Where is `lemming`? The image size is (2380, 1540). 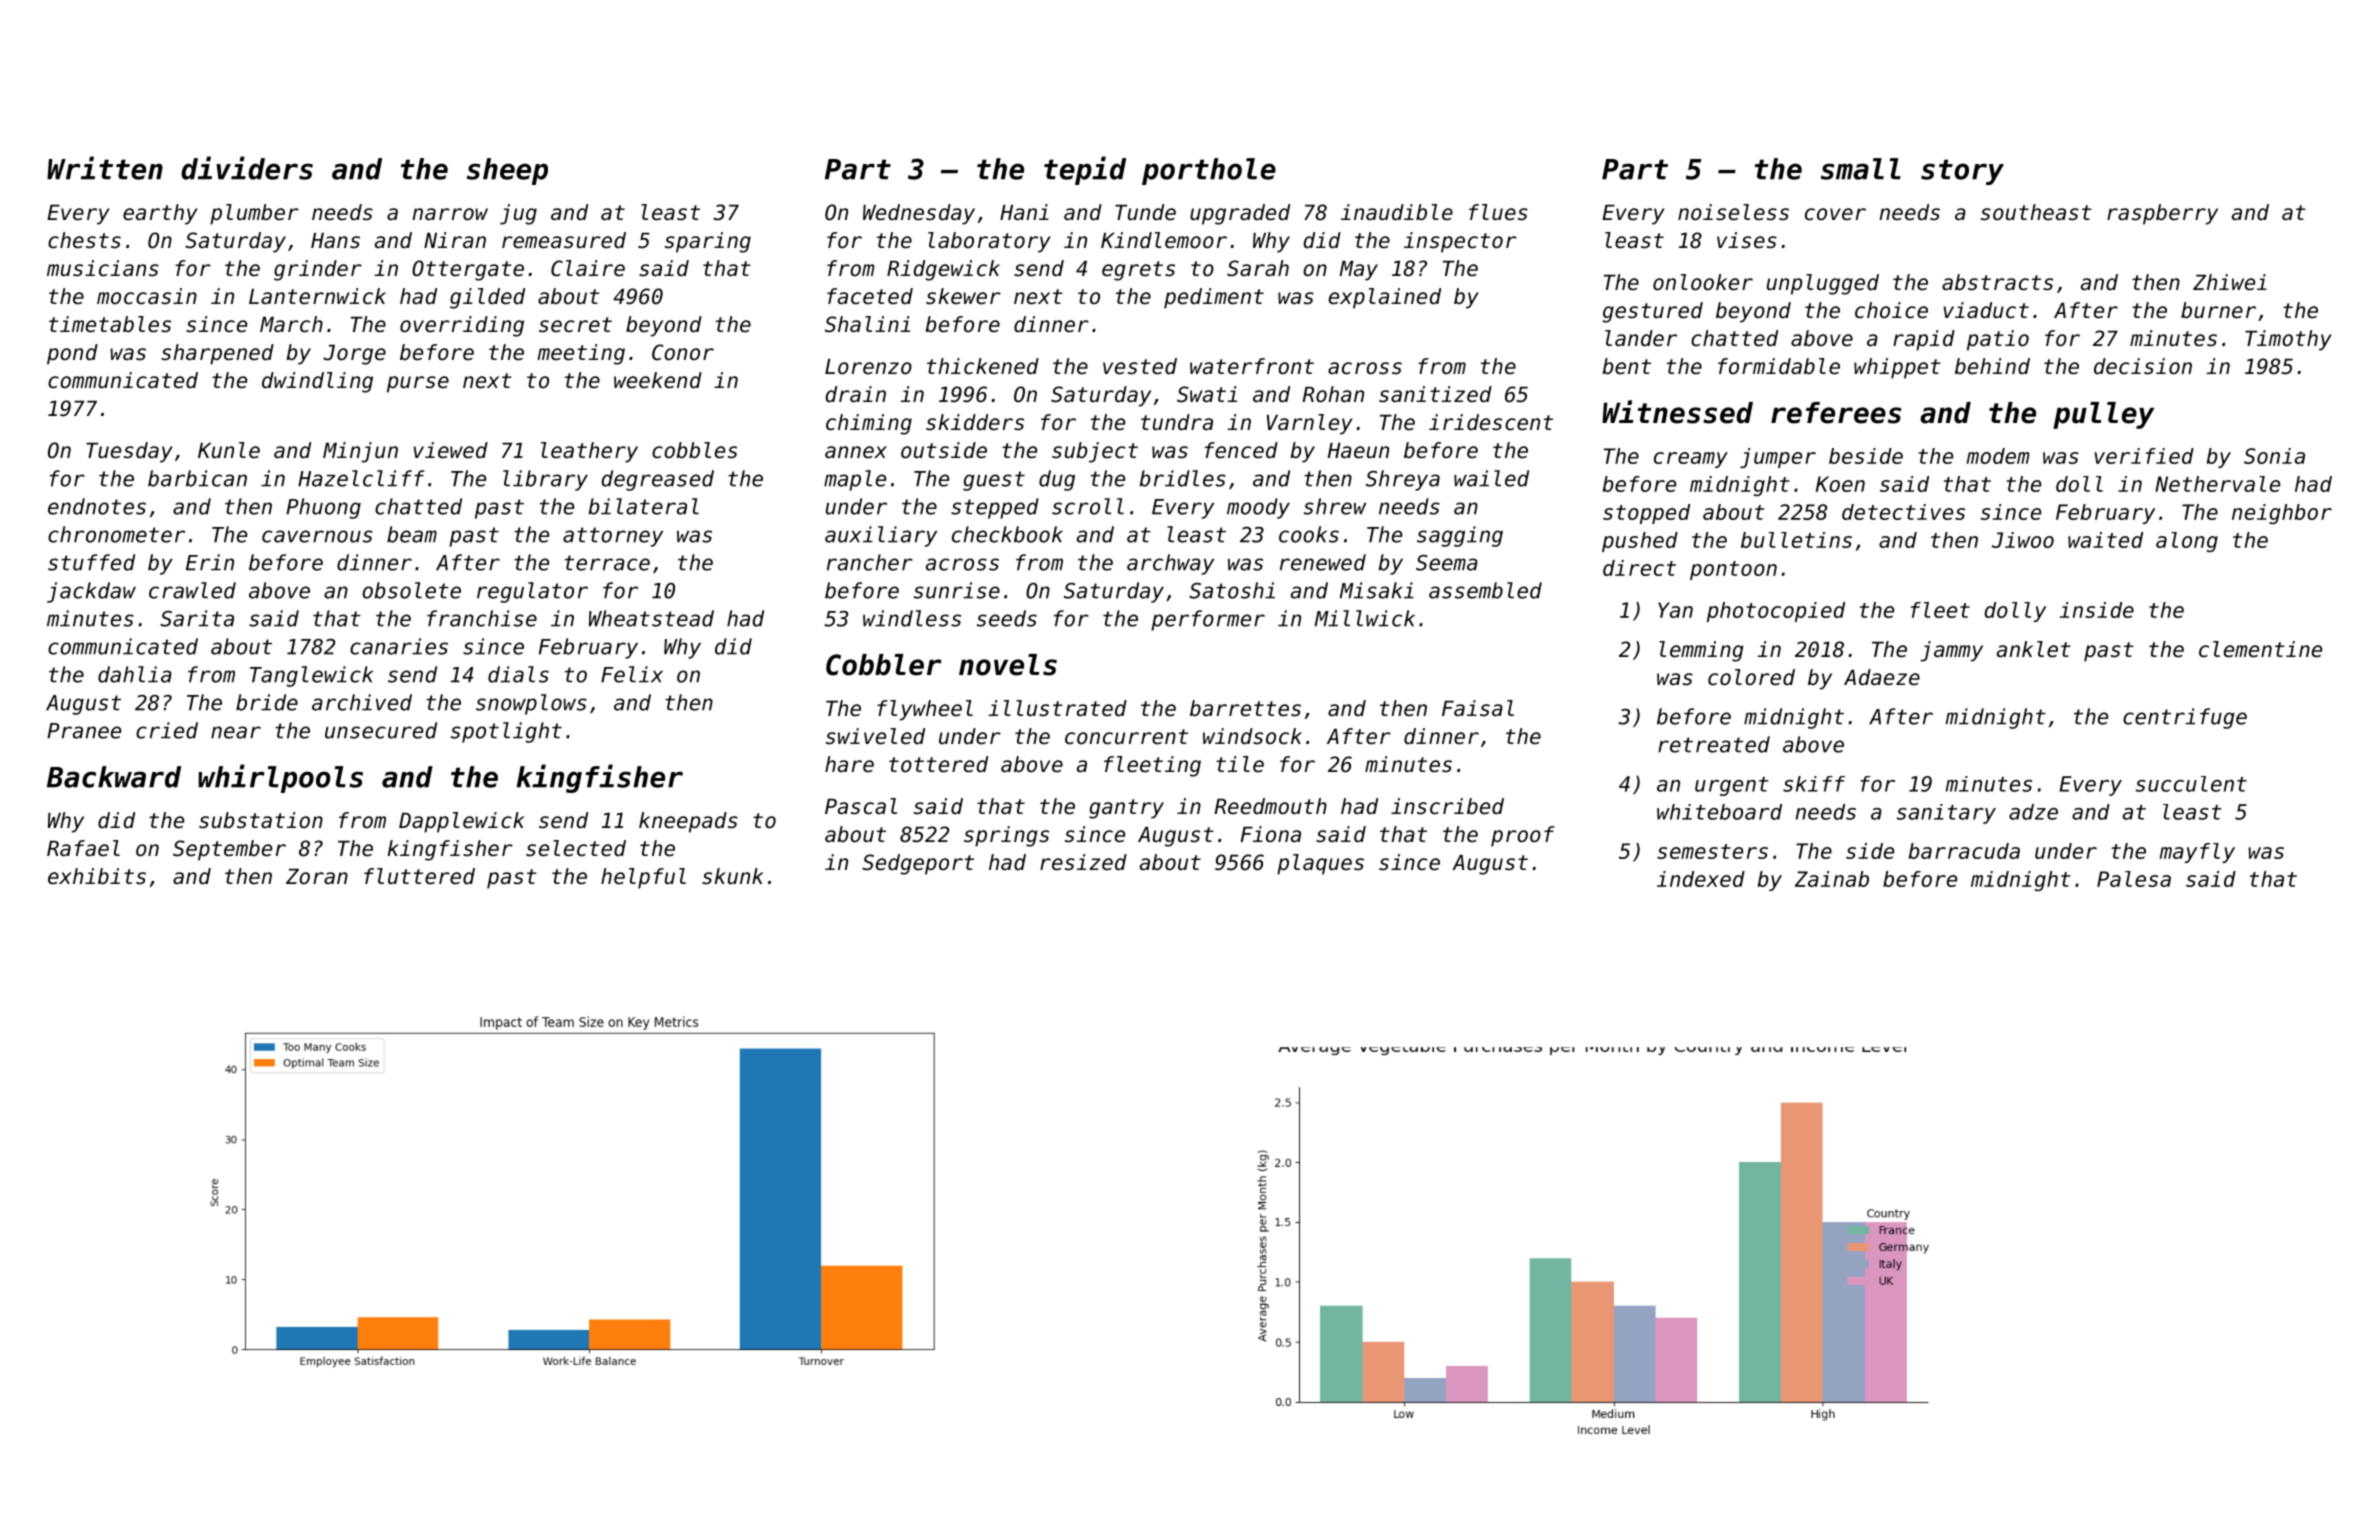
lemming is located at coordinates (1701, 651).
